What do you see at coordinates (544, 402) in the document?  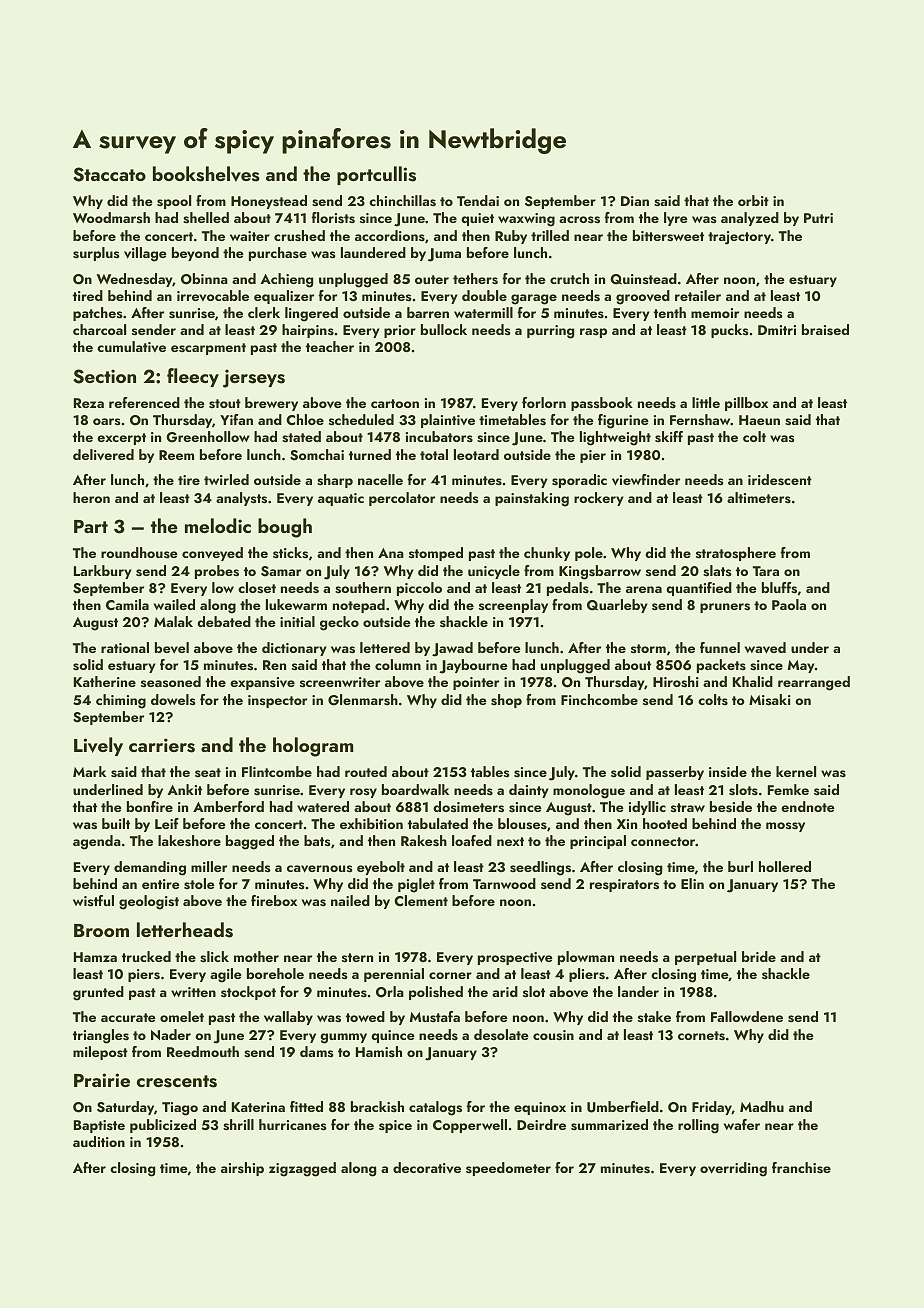 I see `forlorn` at bounding box center [544, 402].
